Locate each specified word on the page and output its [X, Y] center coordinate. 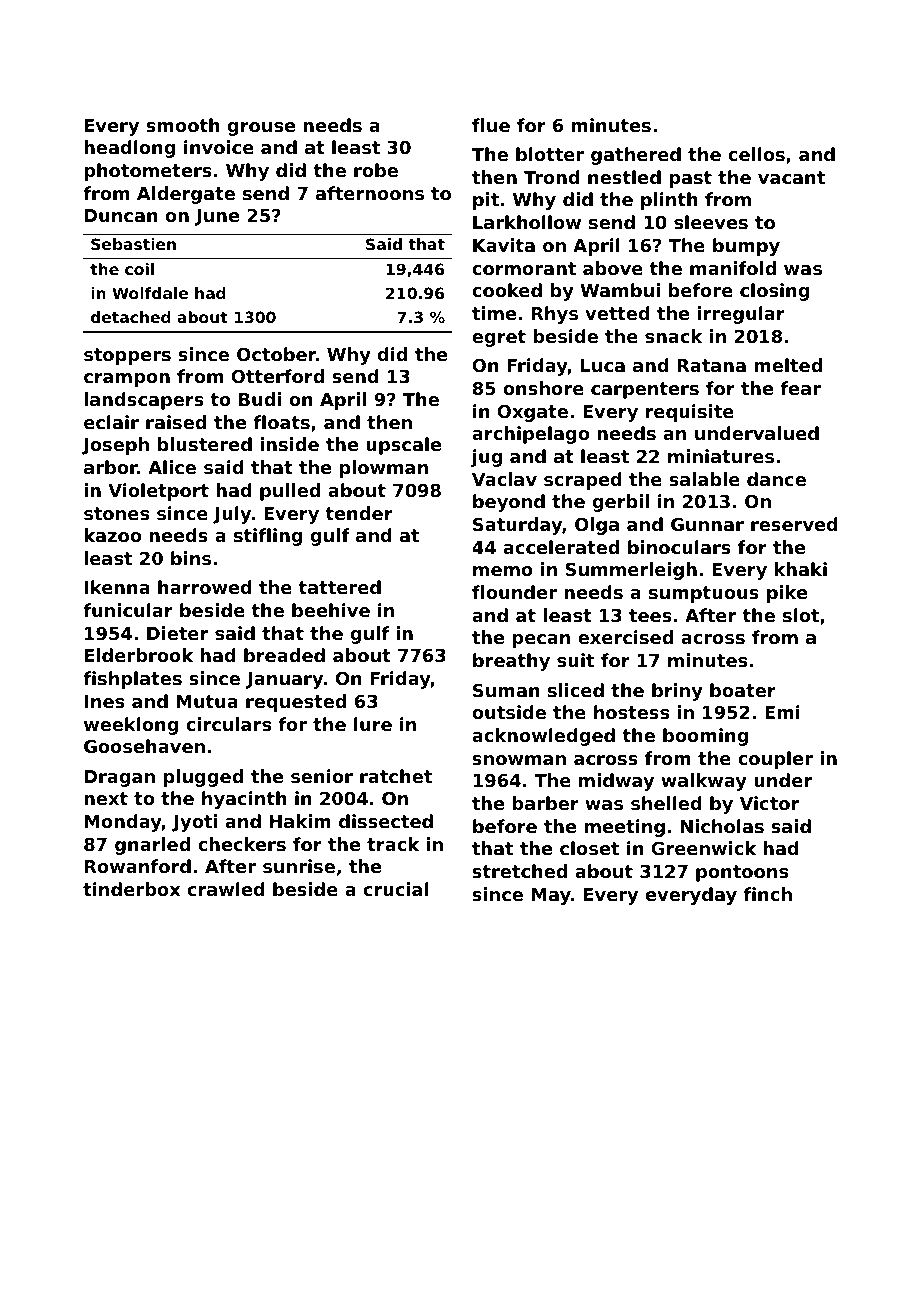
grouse [261, 129]
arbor [111, 467]
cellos [756, 154]
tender [359, 513]
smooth [183, 125]
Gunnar [707, 524]
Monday [123, 823]
